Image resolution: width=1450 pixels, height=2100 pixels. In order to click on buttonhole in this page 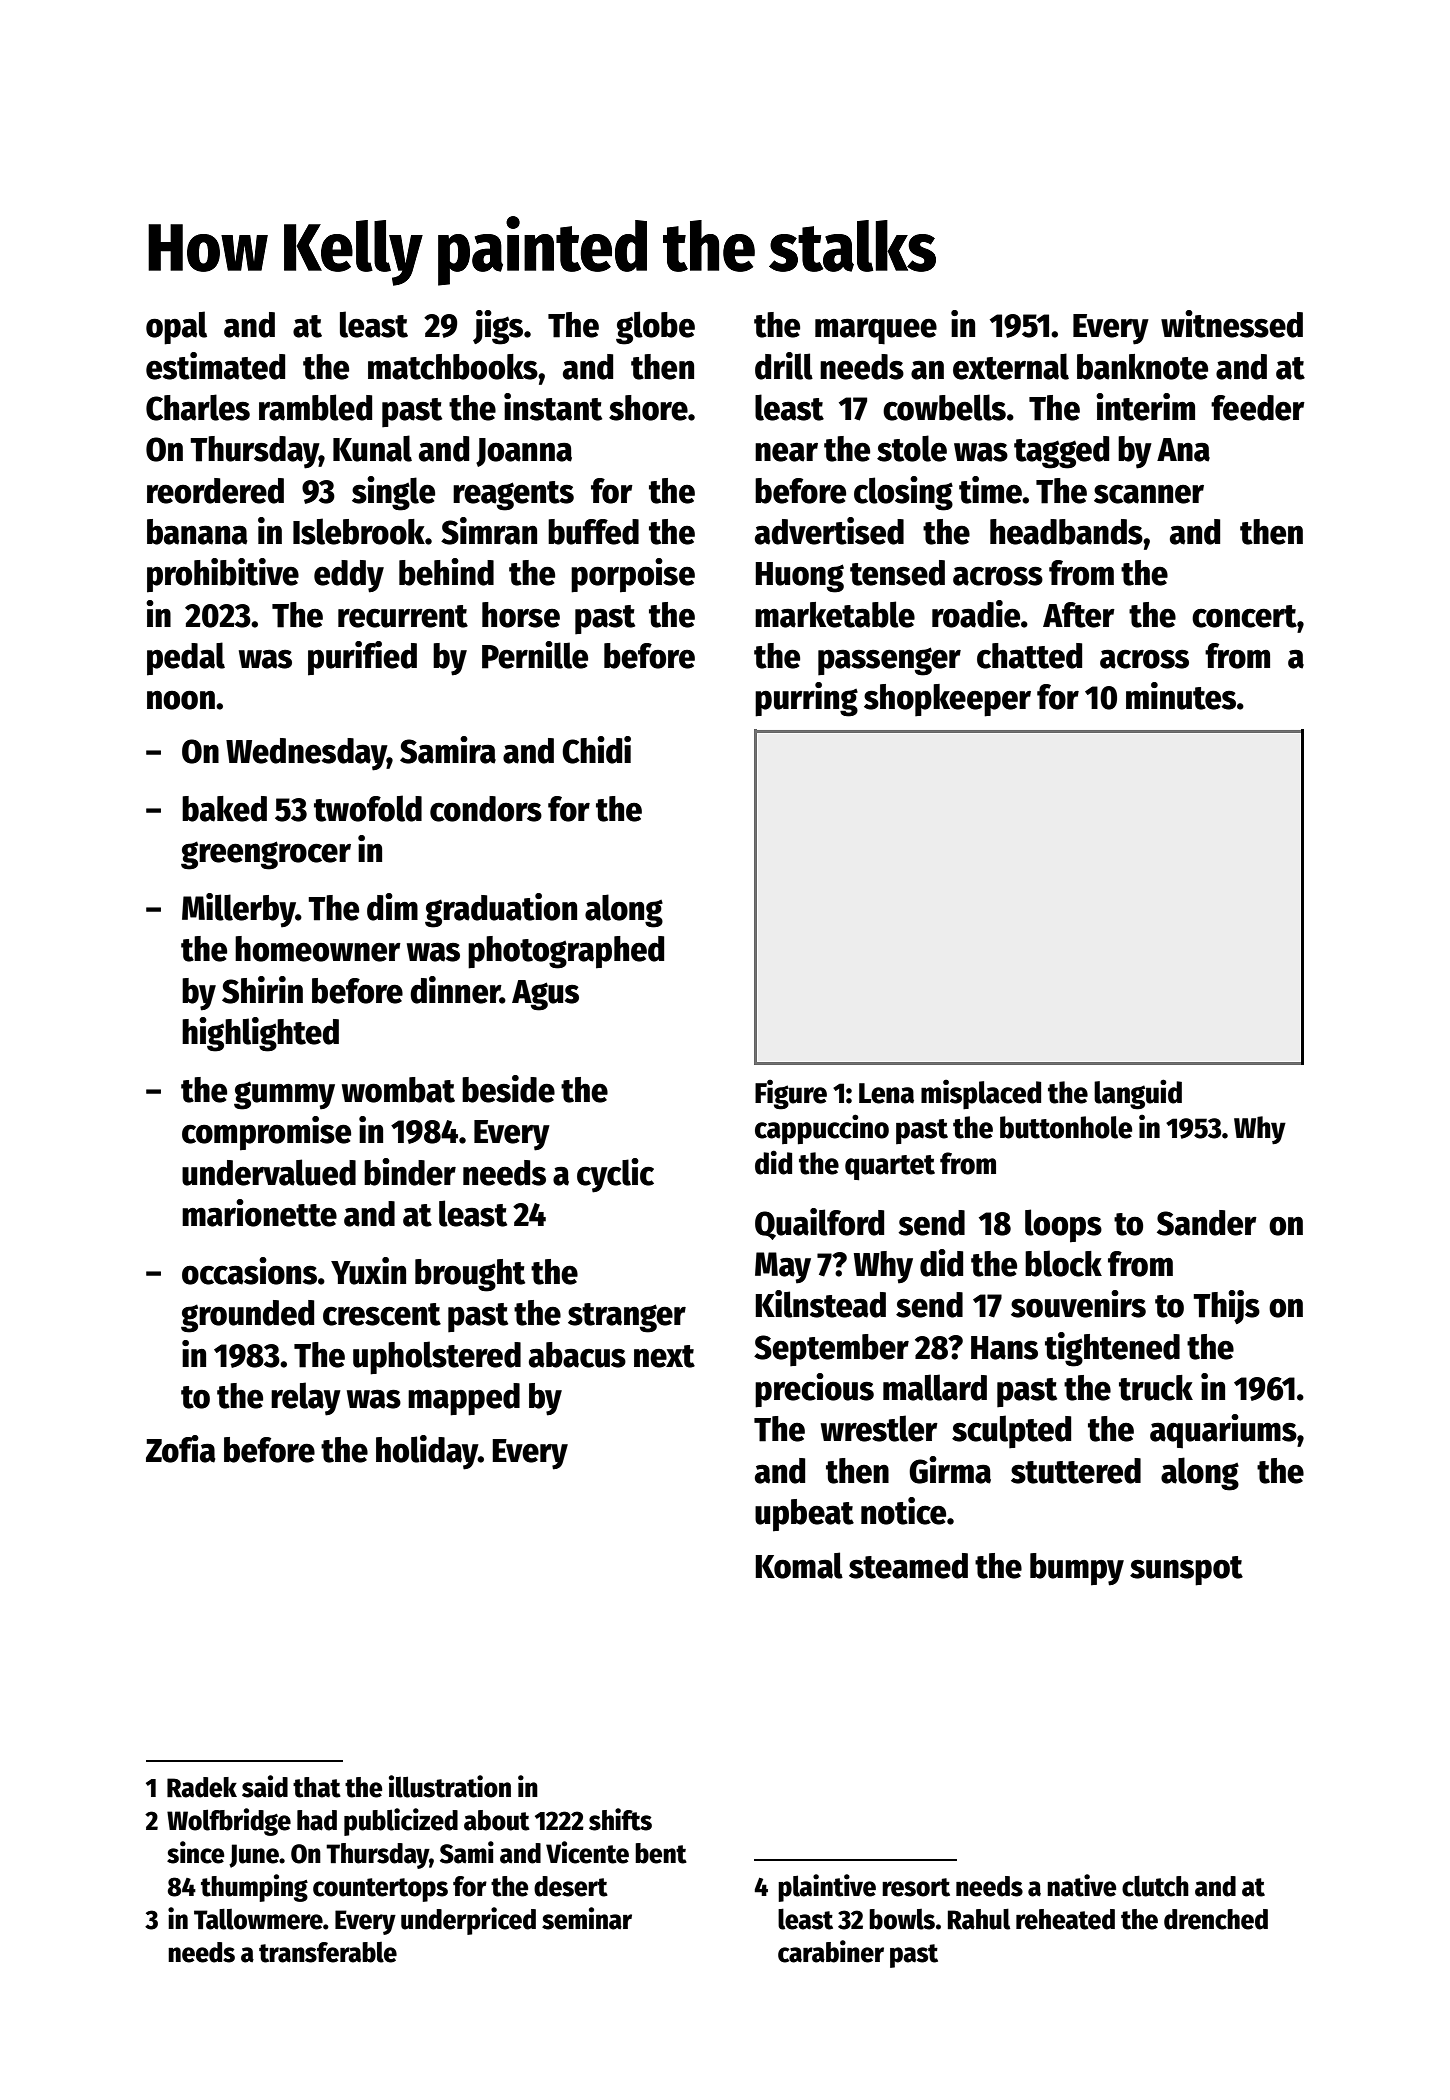, I will do `click(1066, 1127)`.
